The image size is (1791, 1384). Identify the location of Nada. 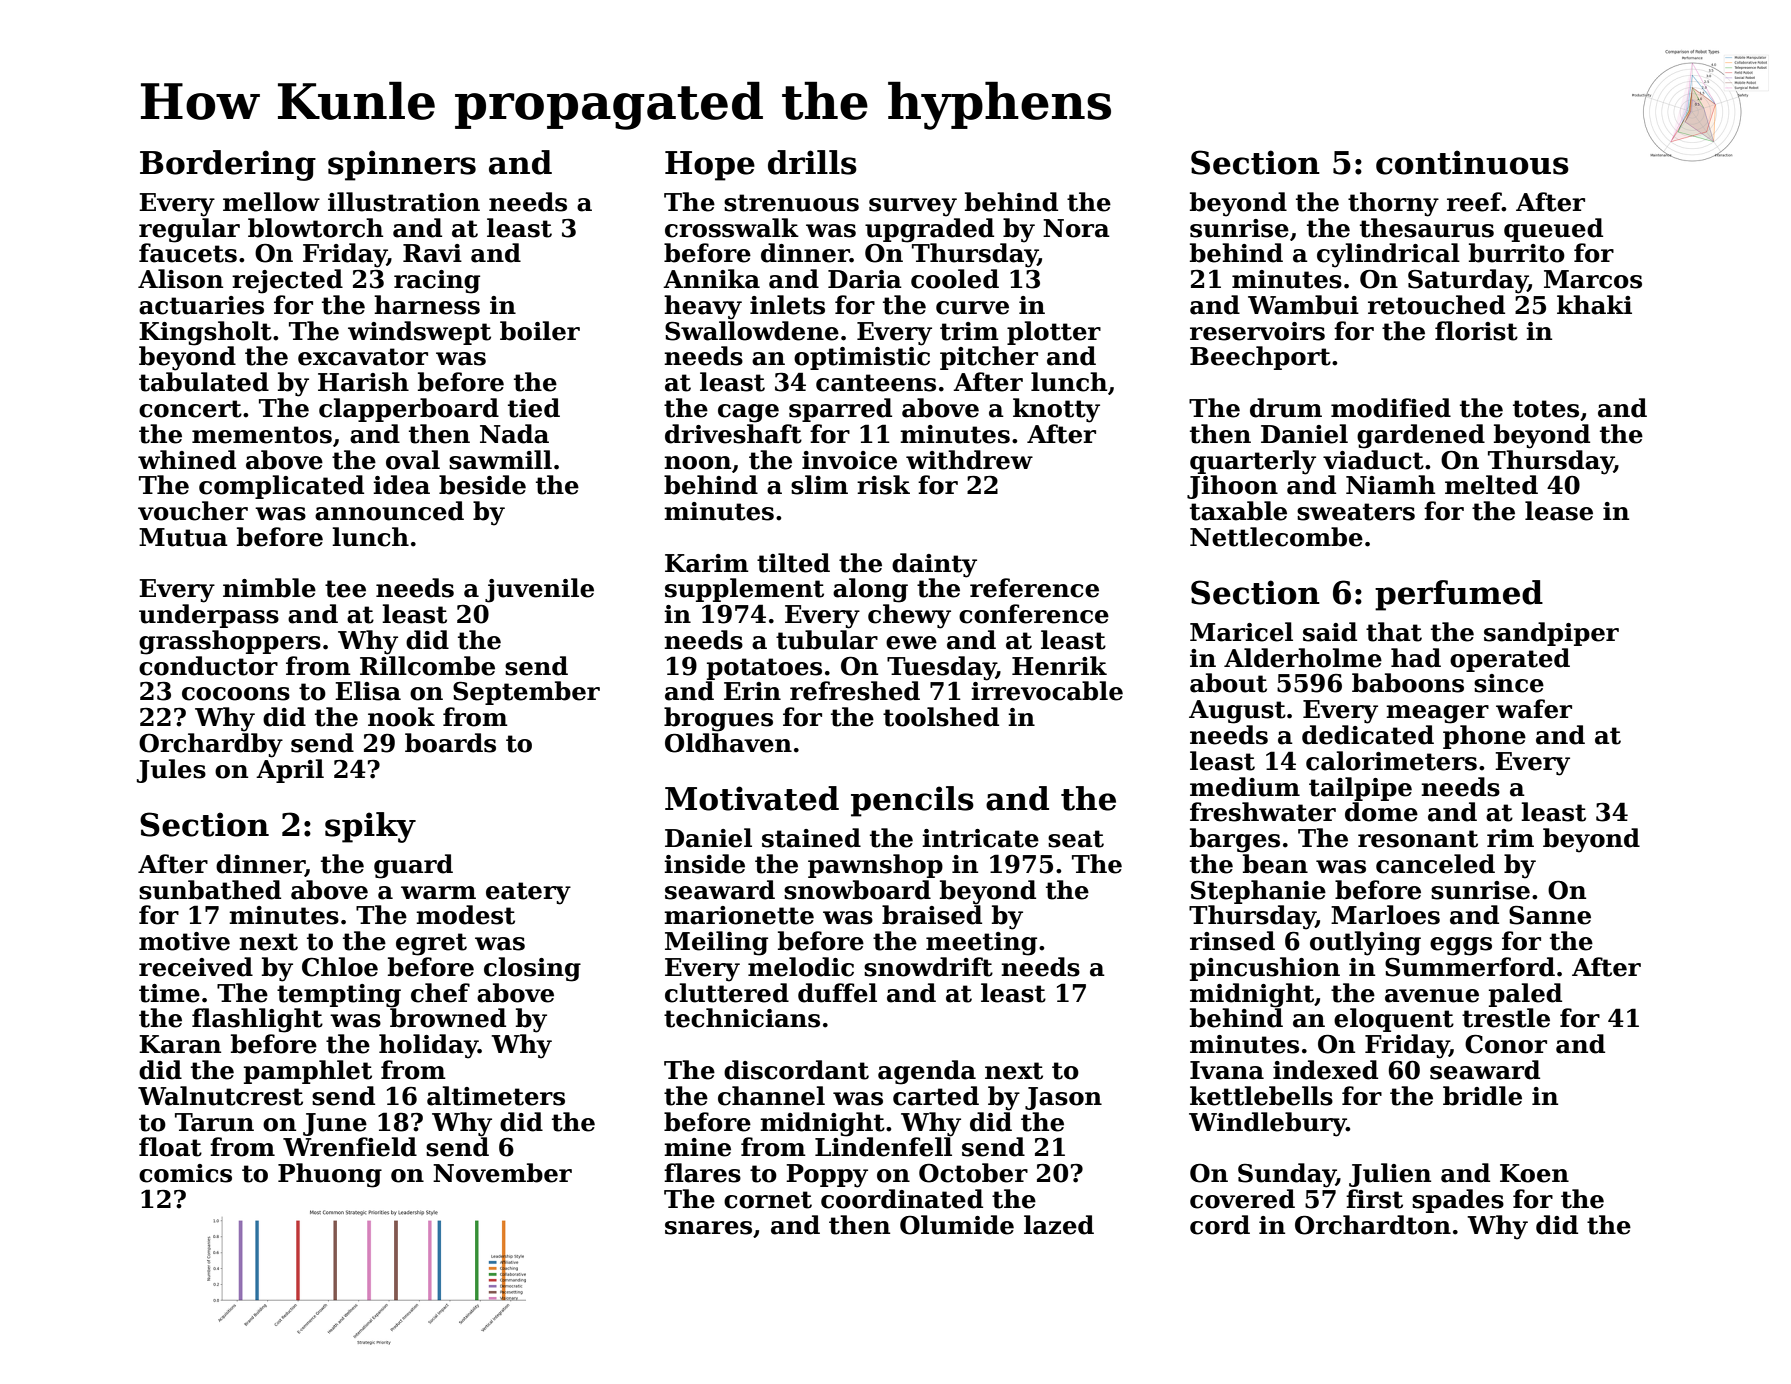
(514, 434).
